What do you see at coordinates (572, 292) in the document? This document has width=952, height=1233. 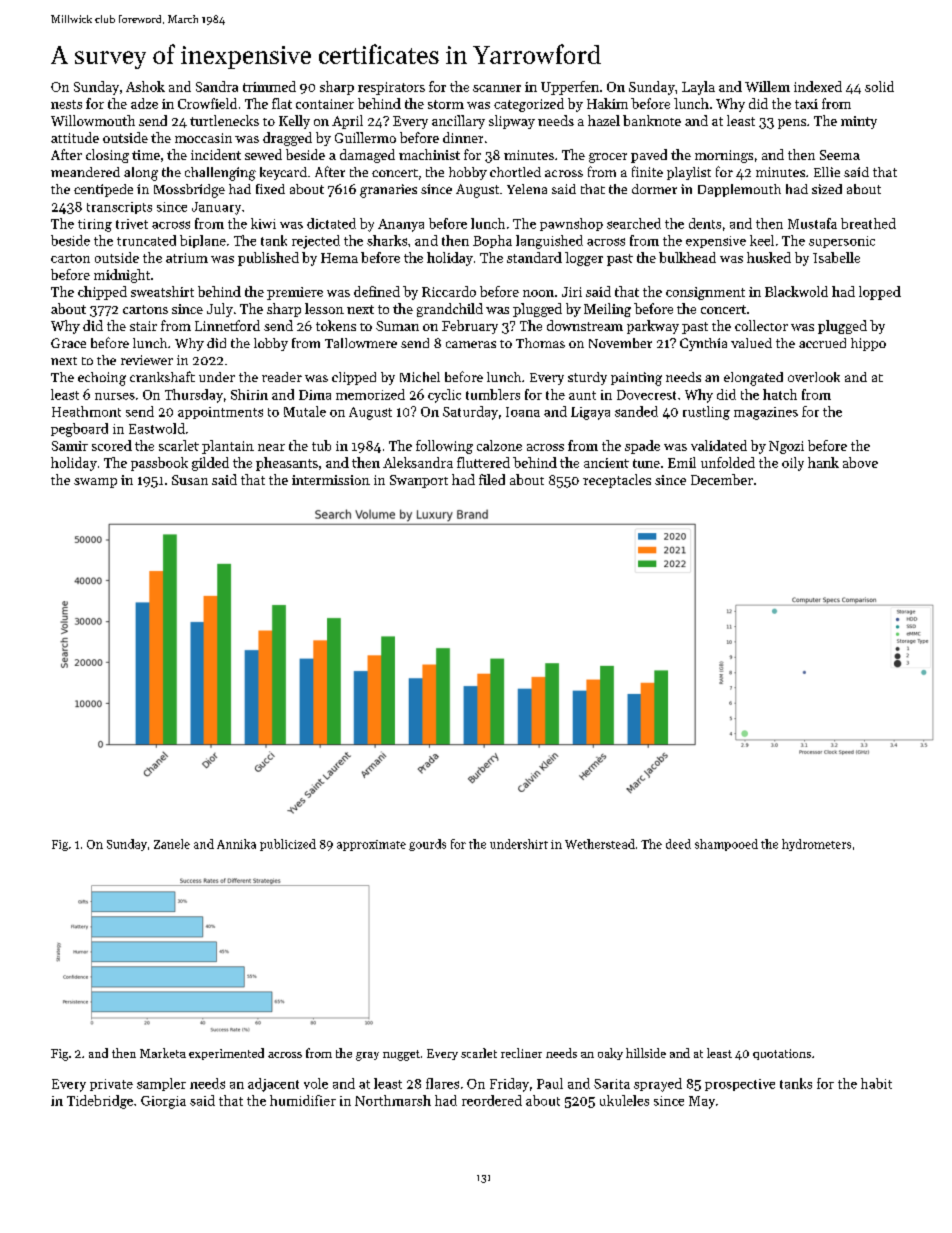 I see `Jiri` at bounding box center [572, 292].
